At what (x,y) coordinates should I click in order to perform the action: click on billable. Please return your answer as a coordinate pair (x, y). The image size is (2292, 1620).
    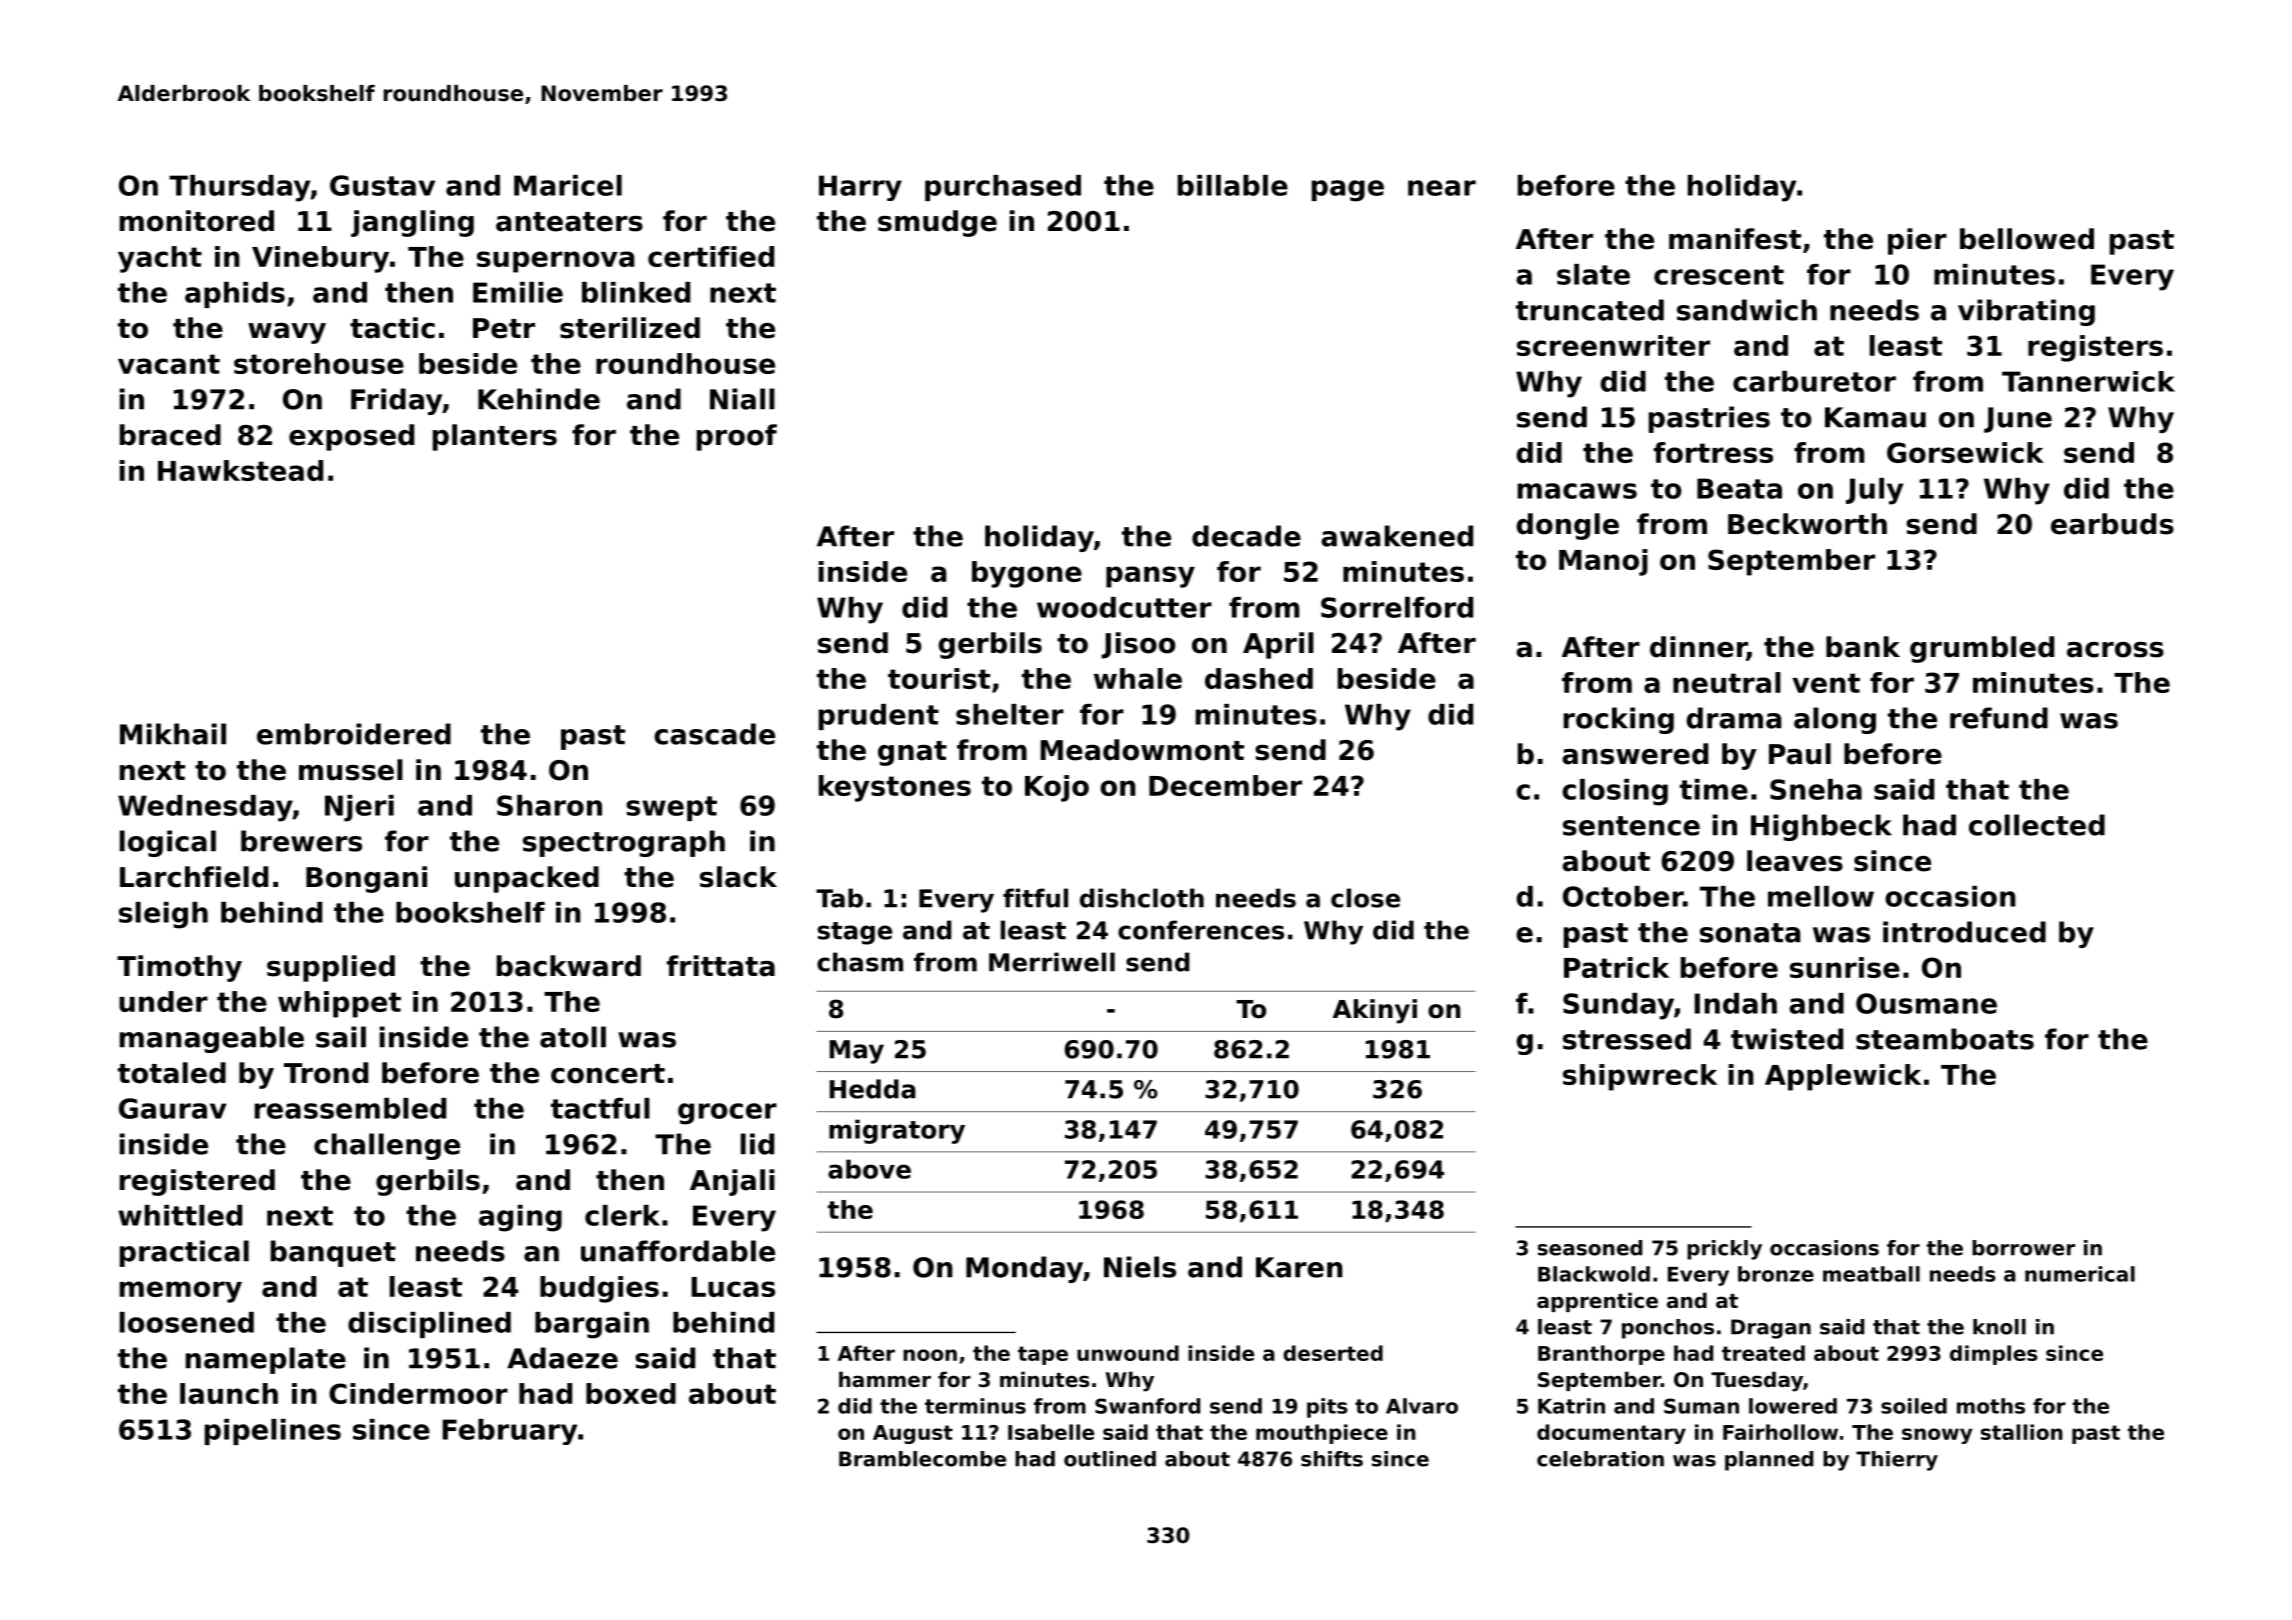
    Looking at the image, I should click on (1233, 185).
